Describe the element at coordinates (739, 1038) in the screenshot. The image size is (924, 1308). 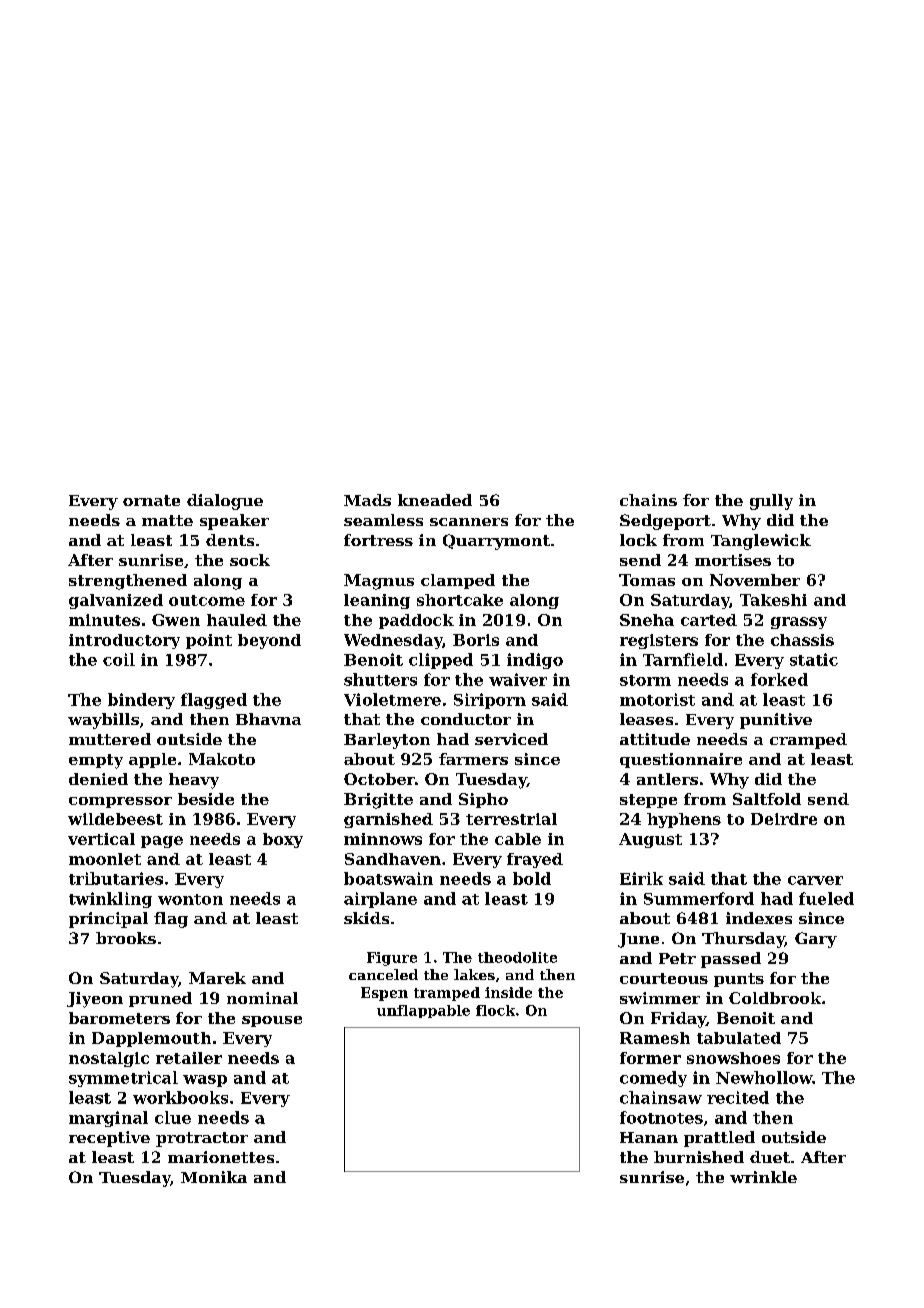
I see `tabulated` at that location.
